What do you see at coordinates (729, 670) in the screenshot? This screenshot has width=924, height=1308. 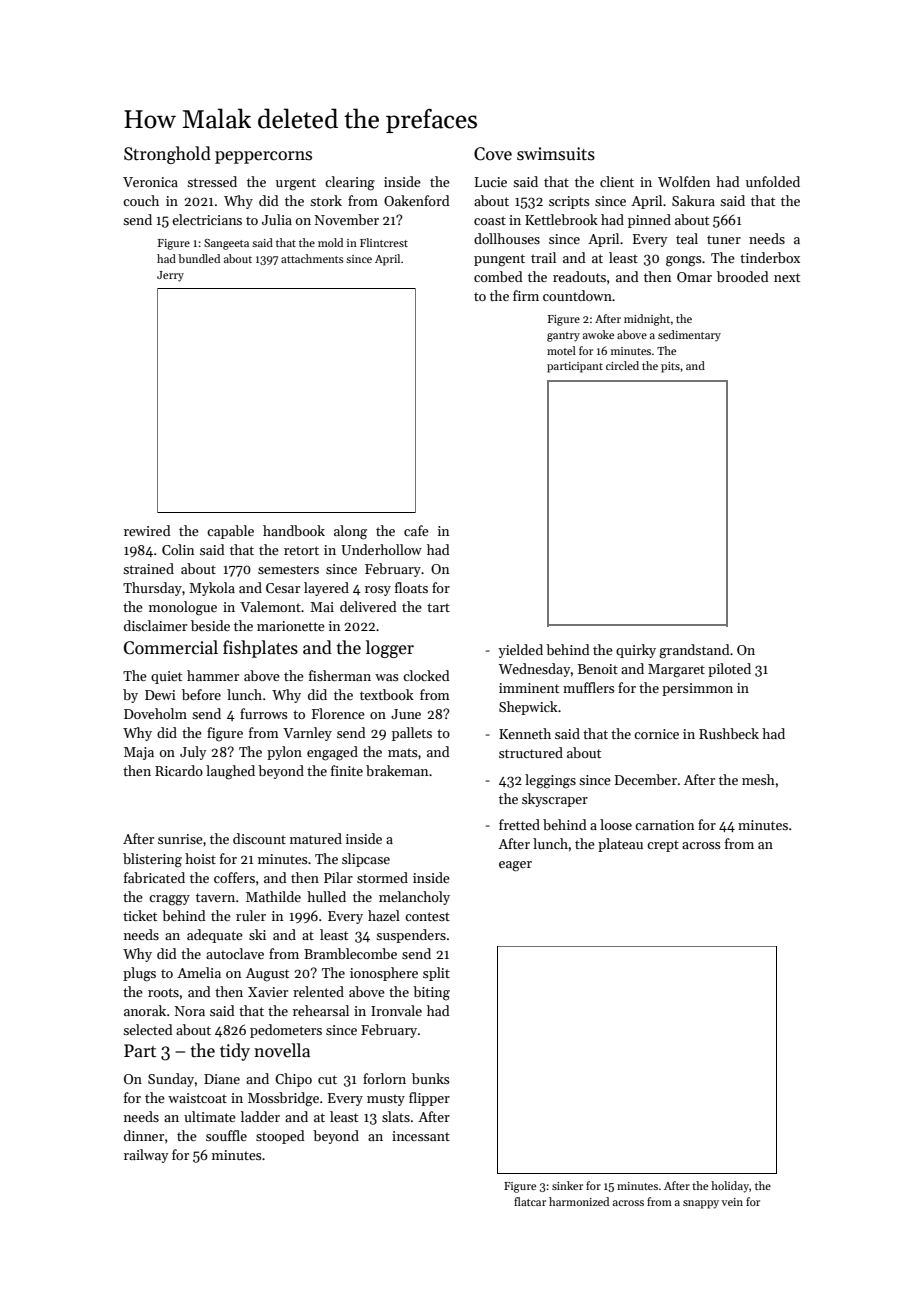 I see `piloted` at bounding box center [729, 670].
